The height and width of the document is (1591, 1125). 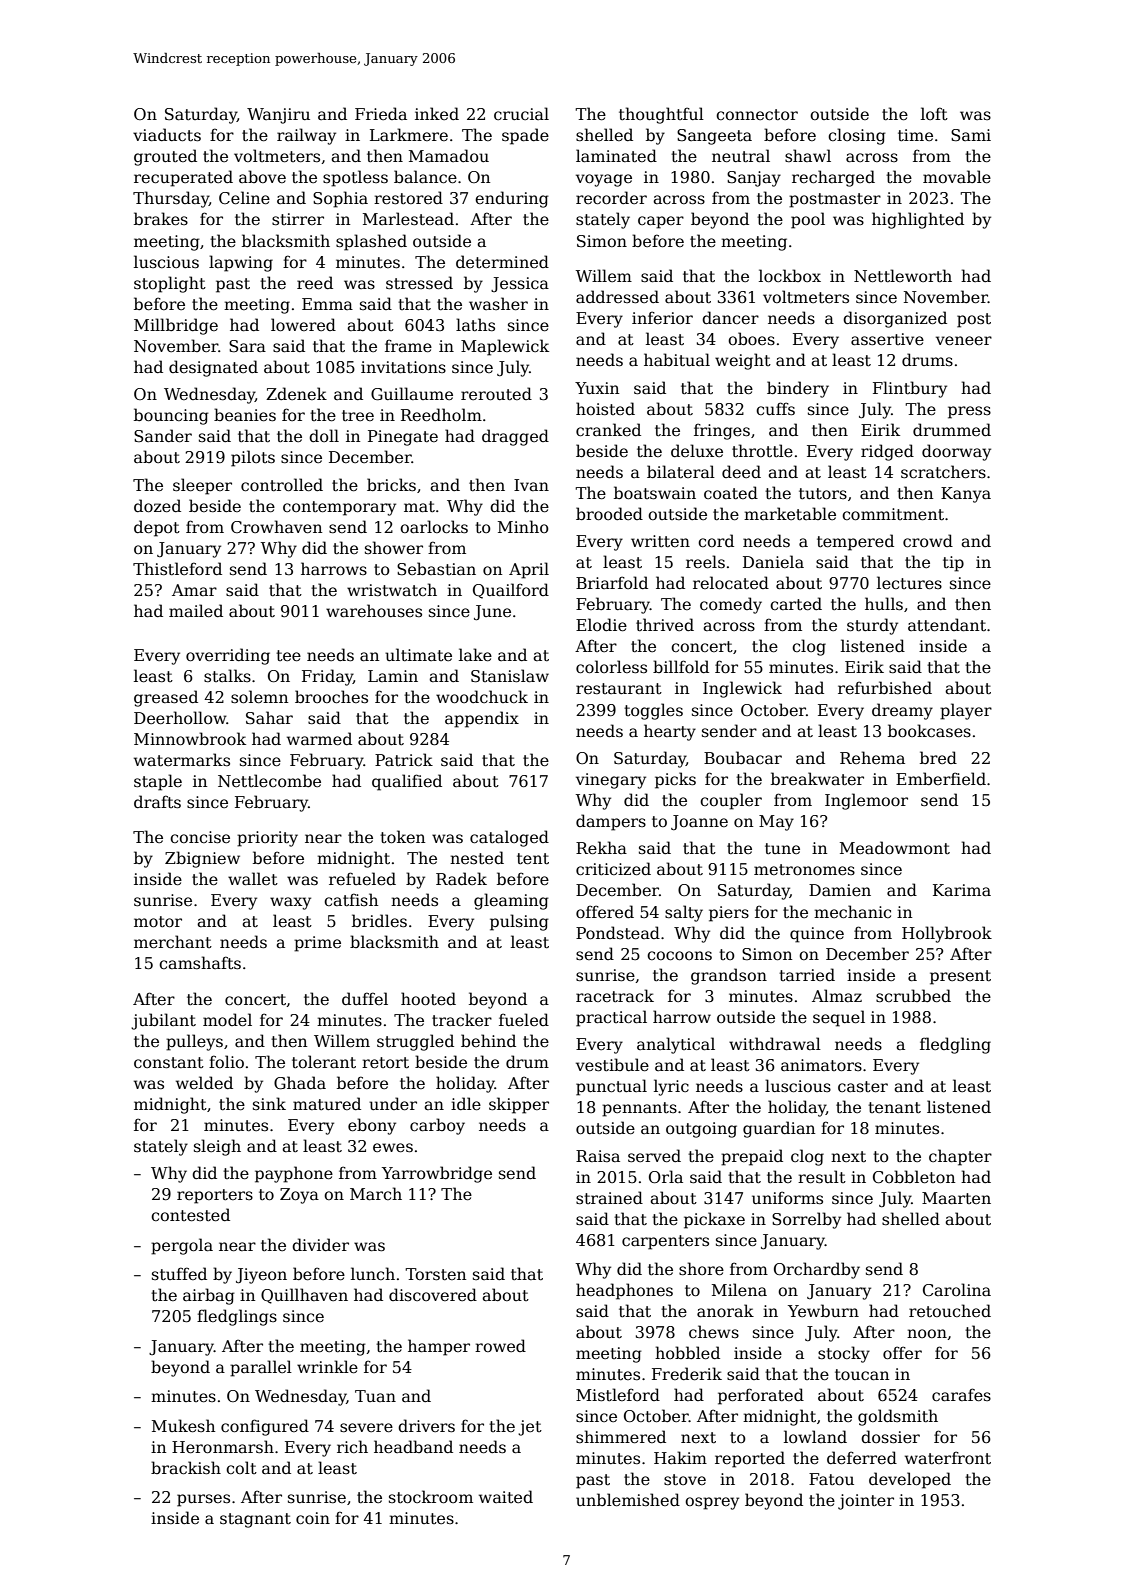 I want to click on stoplight, so click(x=170, y=284).
